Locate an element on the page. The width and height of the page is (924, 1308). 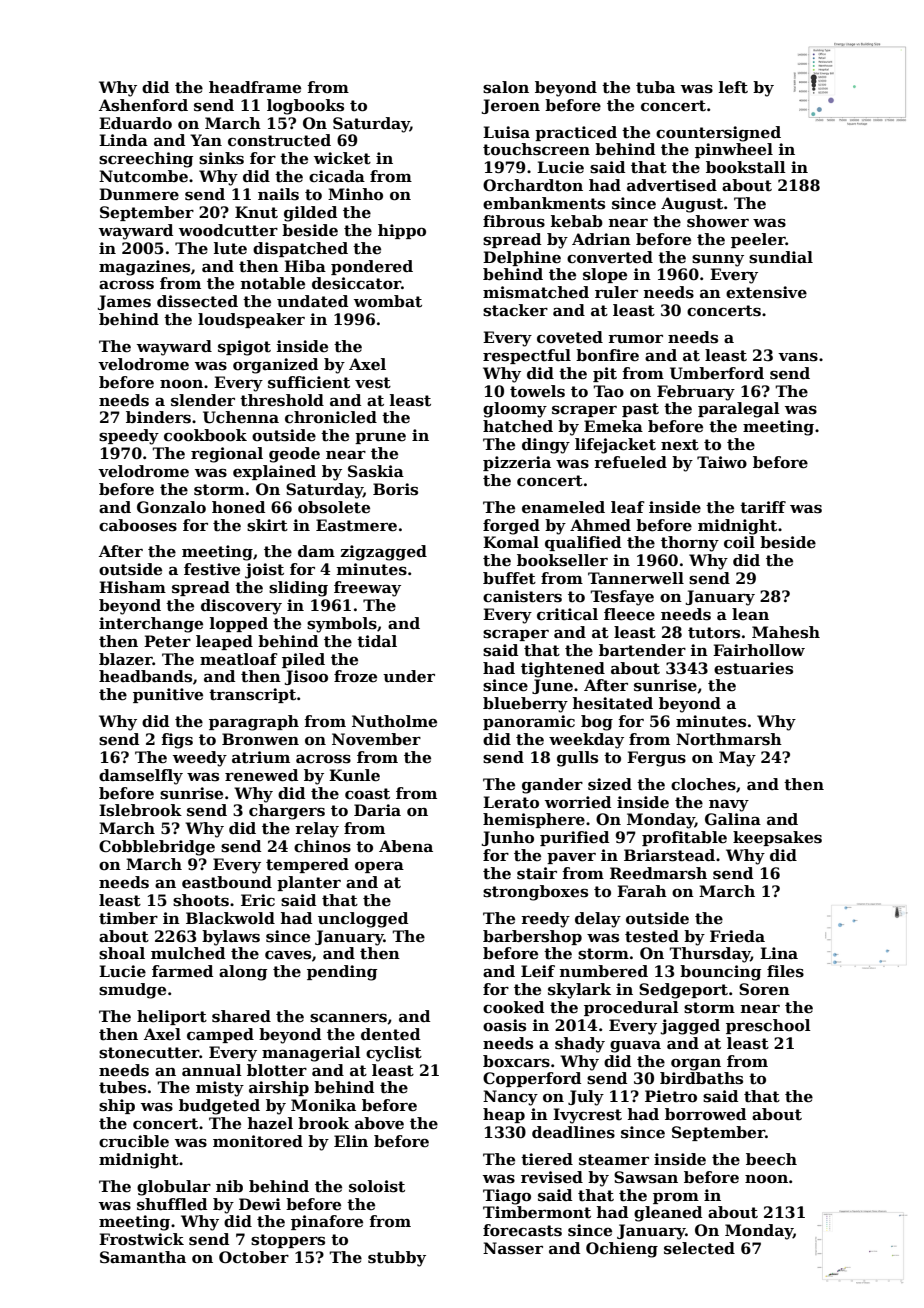
Dunmere is located at coordinates (139, 194).
